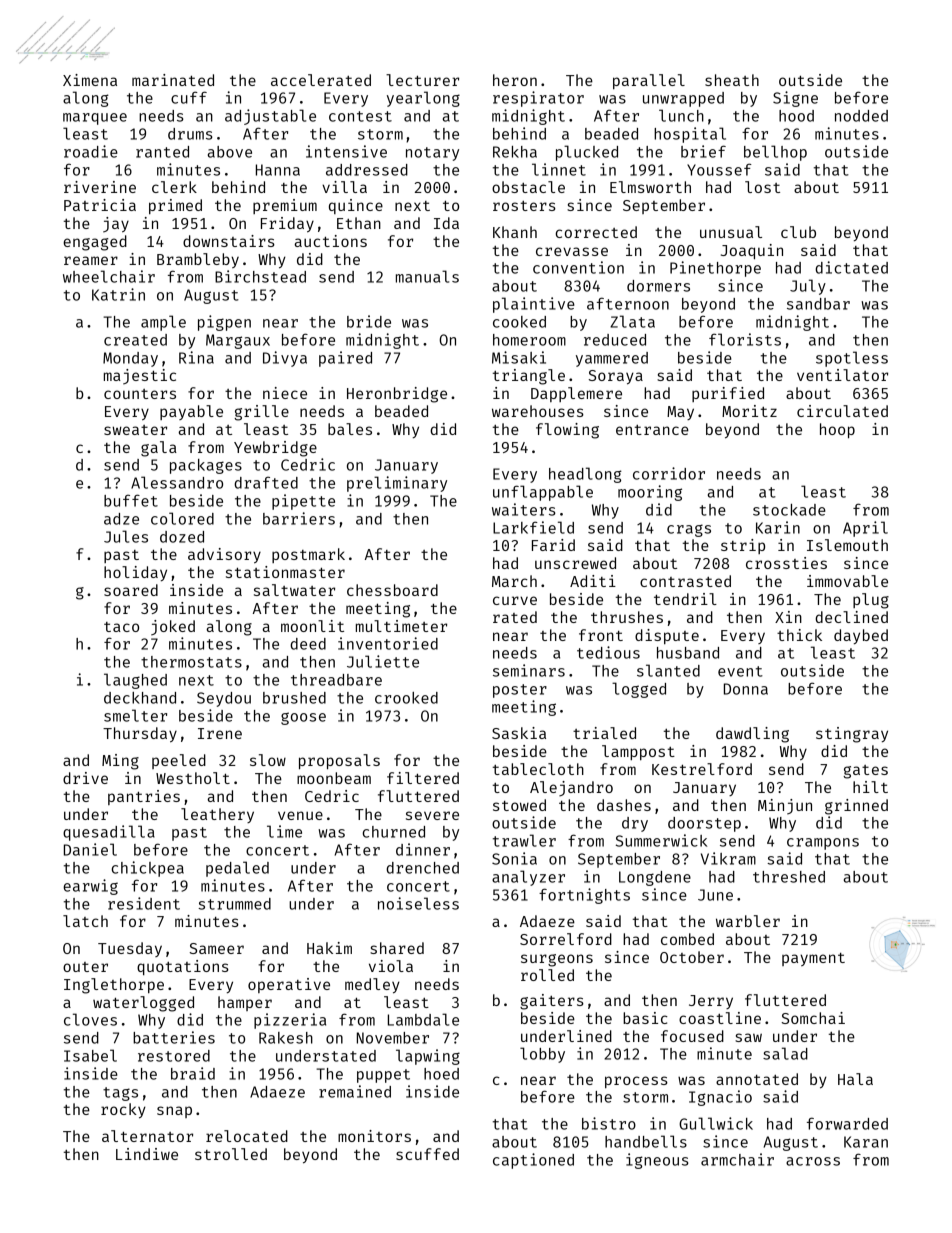 This screenshot has width=952, height=1233. What do you see at coordinates (658, 286) in the screenshot?
I see `dormers` at bounding box center [658, 286].
